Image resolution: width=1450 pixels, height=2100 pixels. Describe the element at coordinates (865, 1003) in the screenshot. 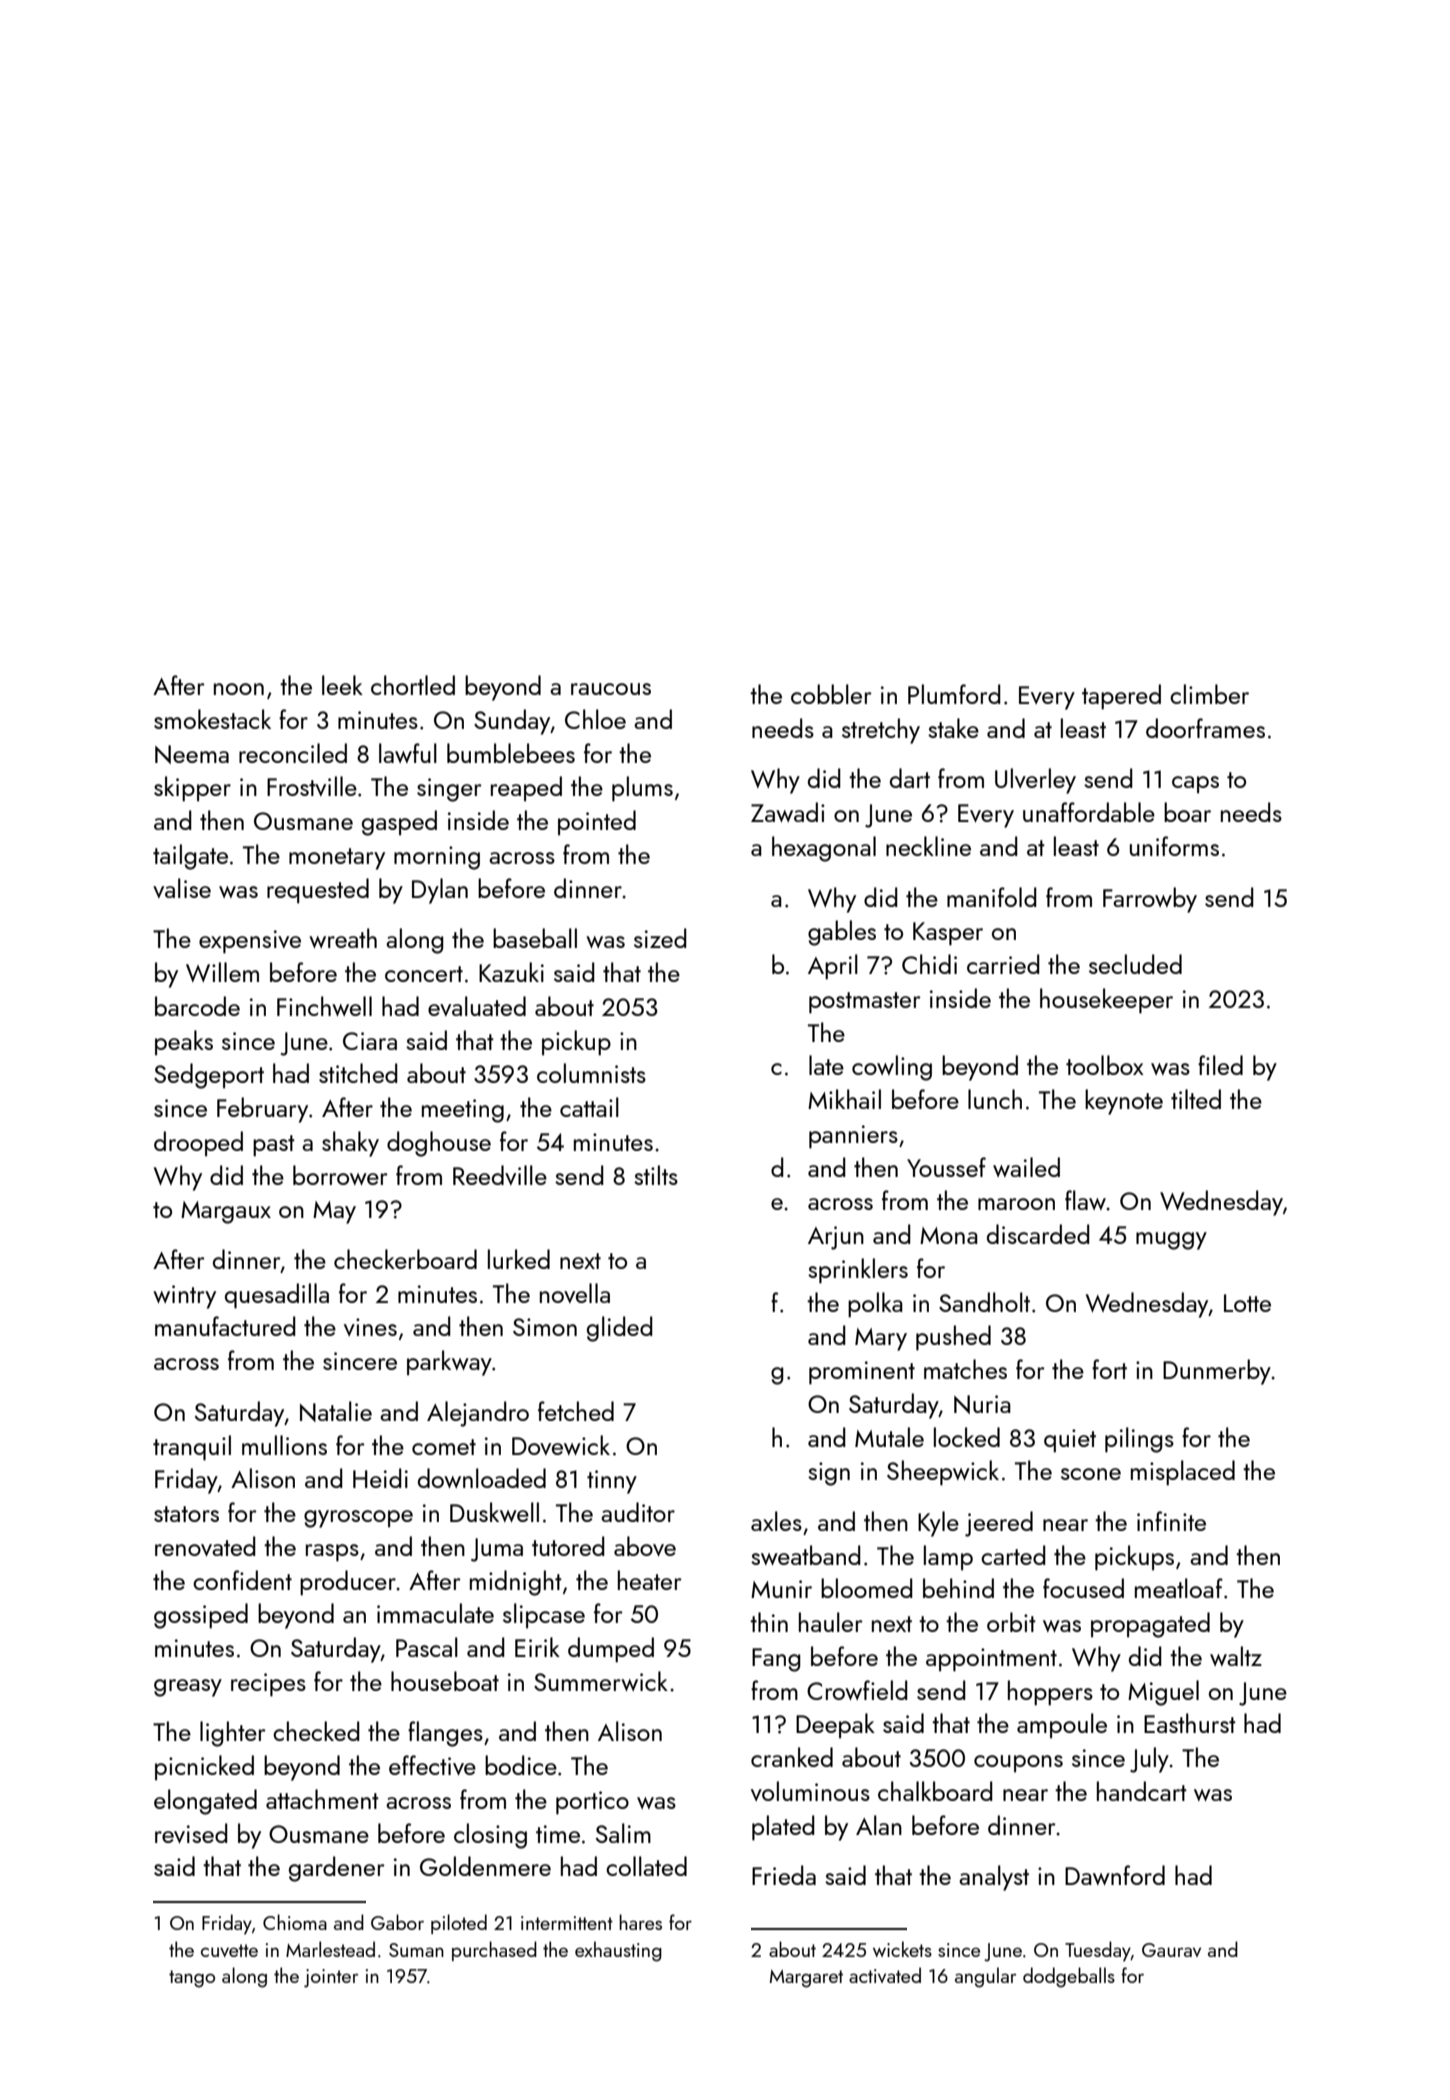

I see `postmaster` at that location.
